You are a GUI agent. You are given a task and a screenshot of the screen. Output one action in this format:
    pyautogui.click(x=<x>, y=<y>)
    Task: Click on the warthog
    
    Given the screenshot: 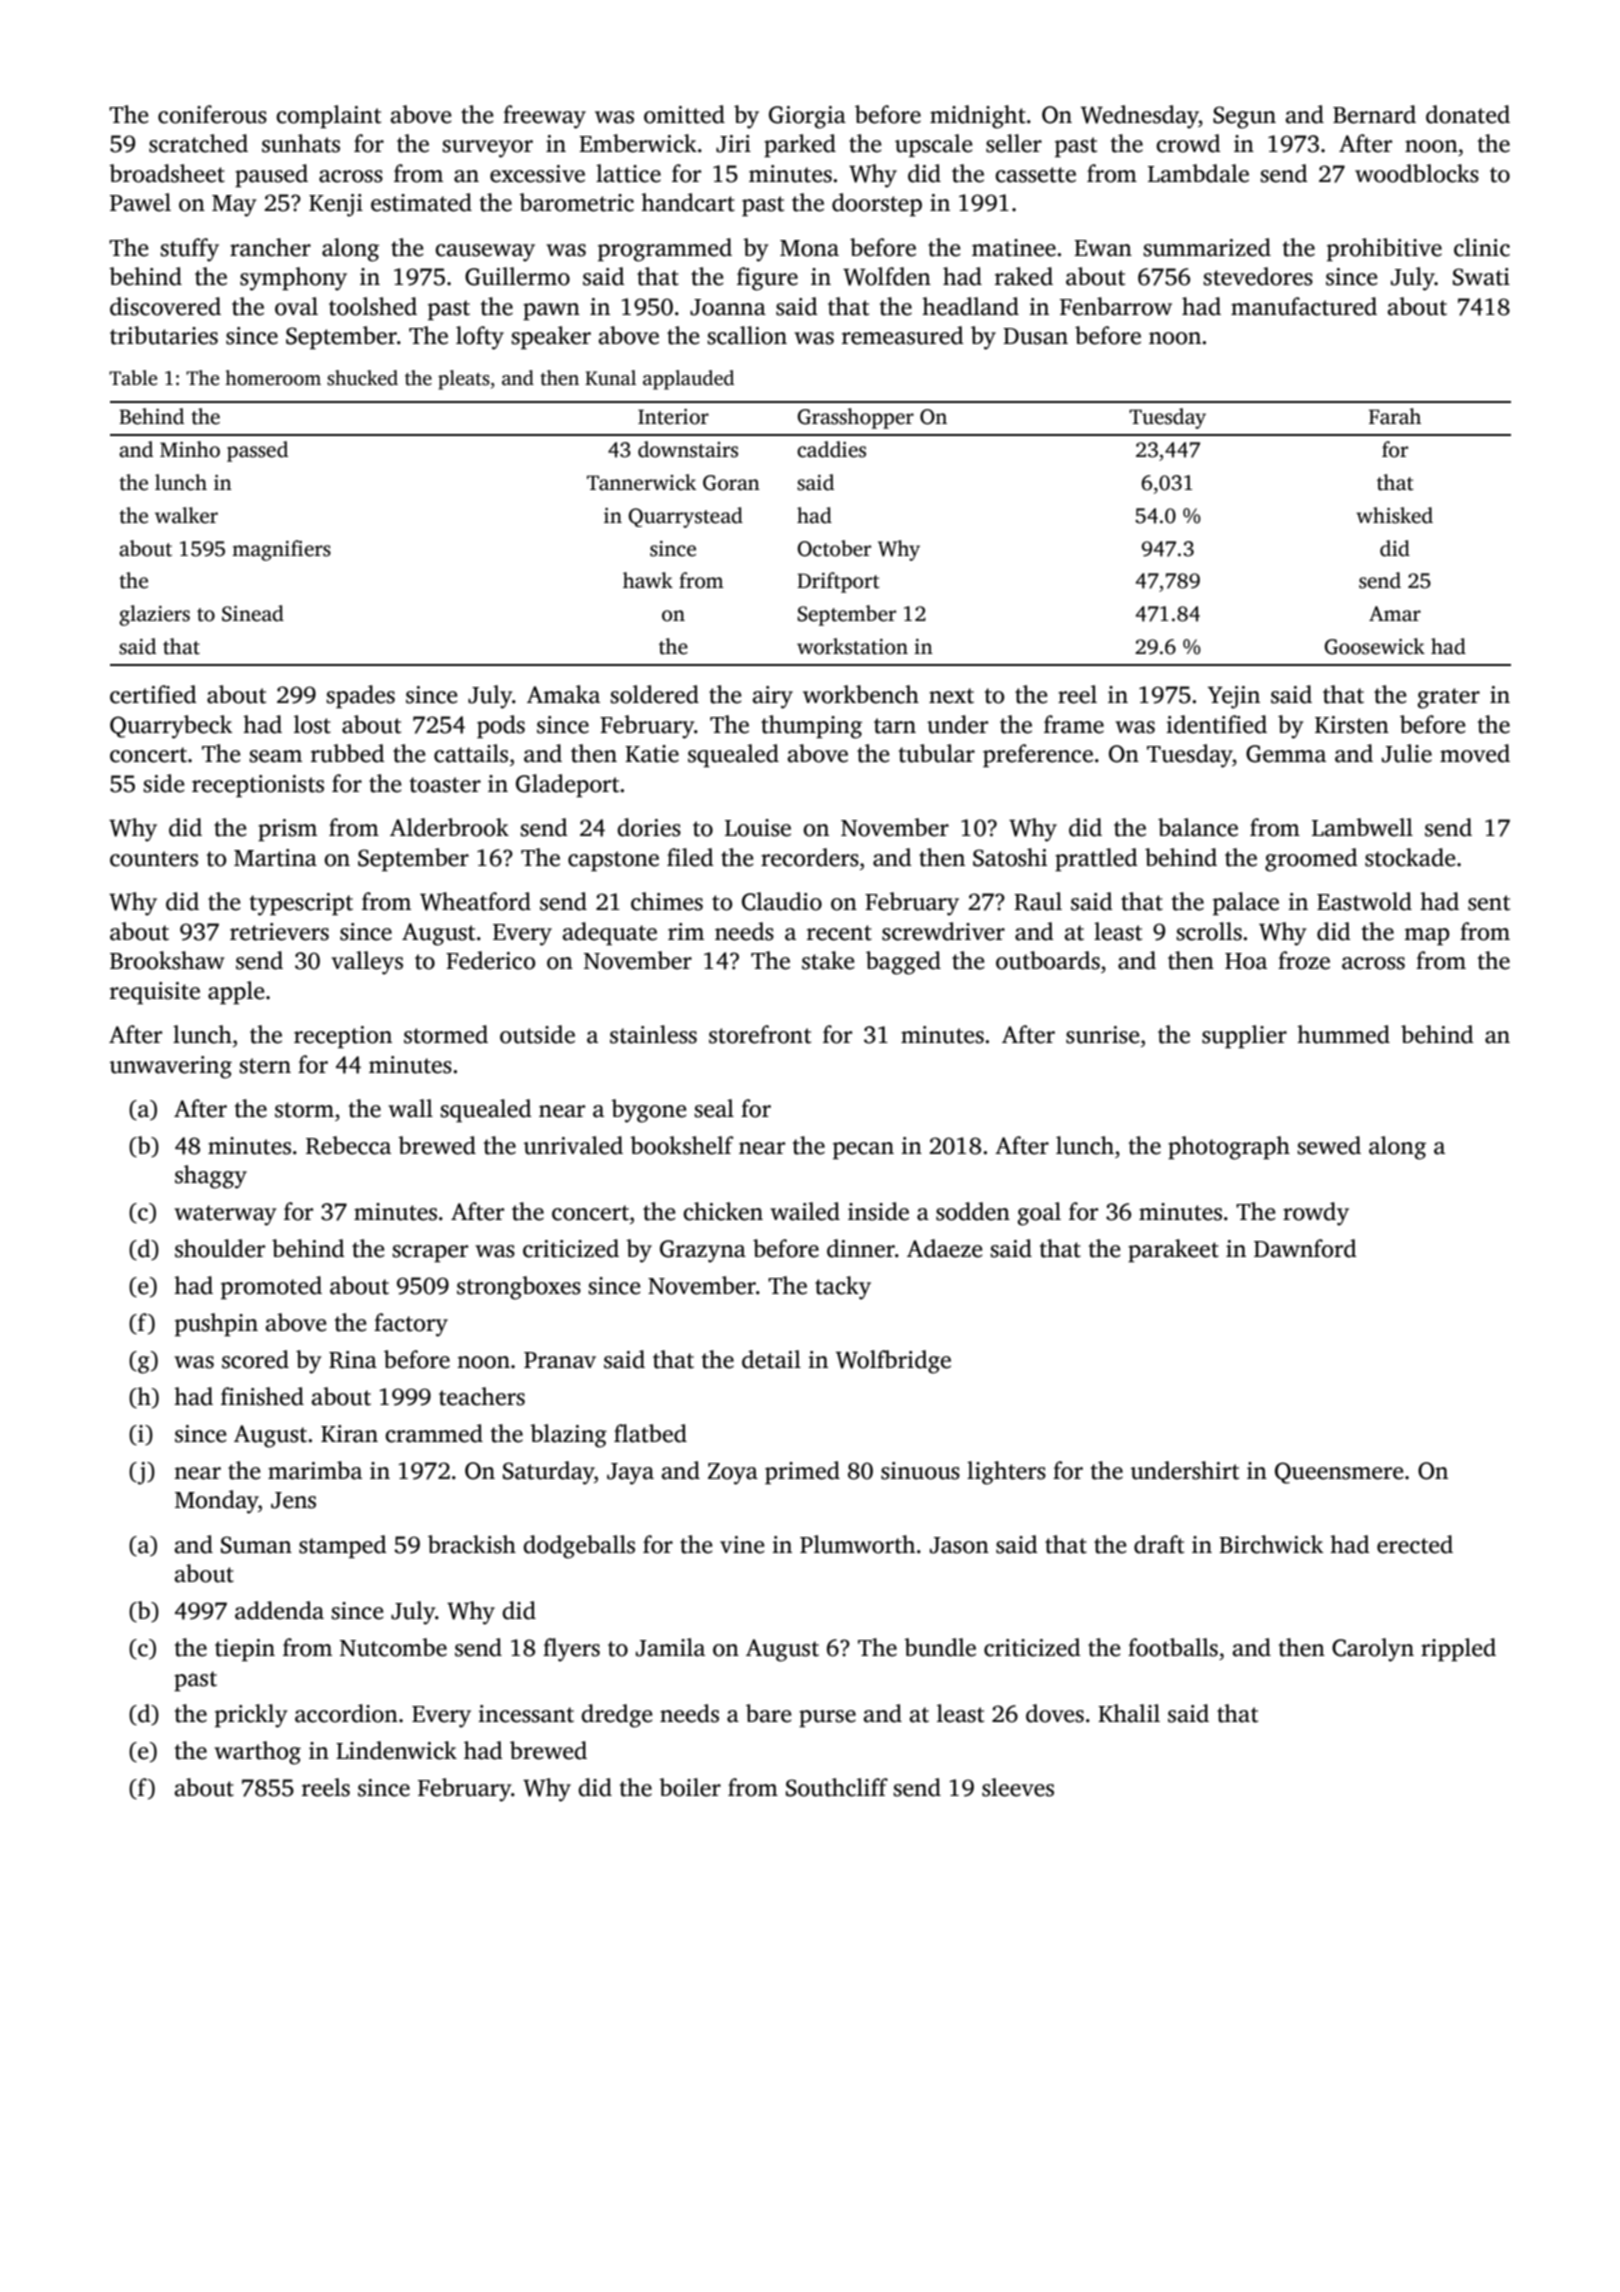 What is the action you would take?
    pyautogui.click(x=257, y=1753)
